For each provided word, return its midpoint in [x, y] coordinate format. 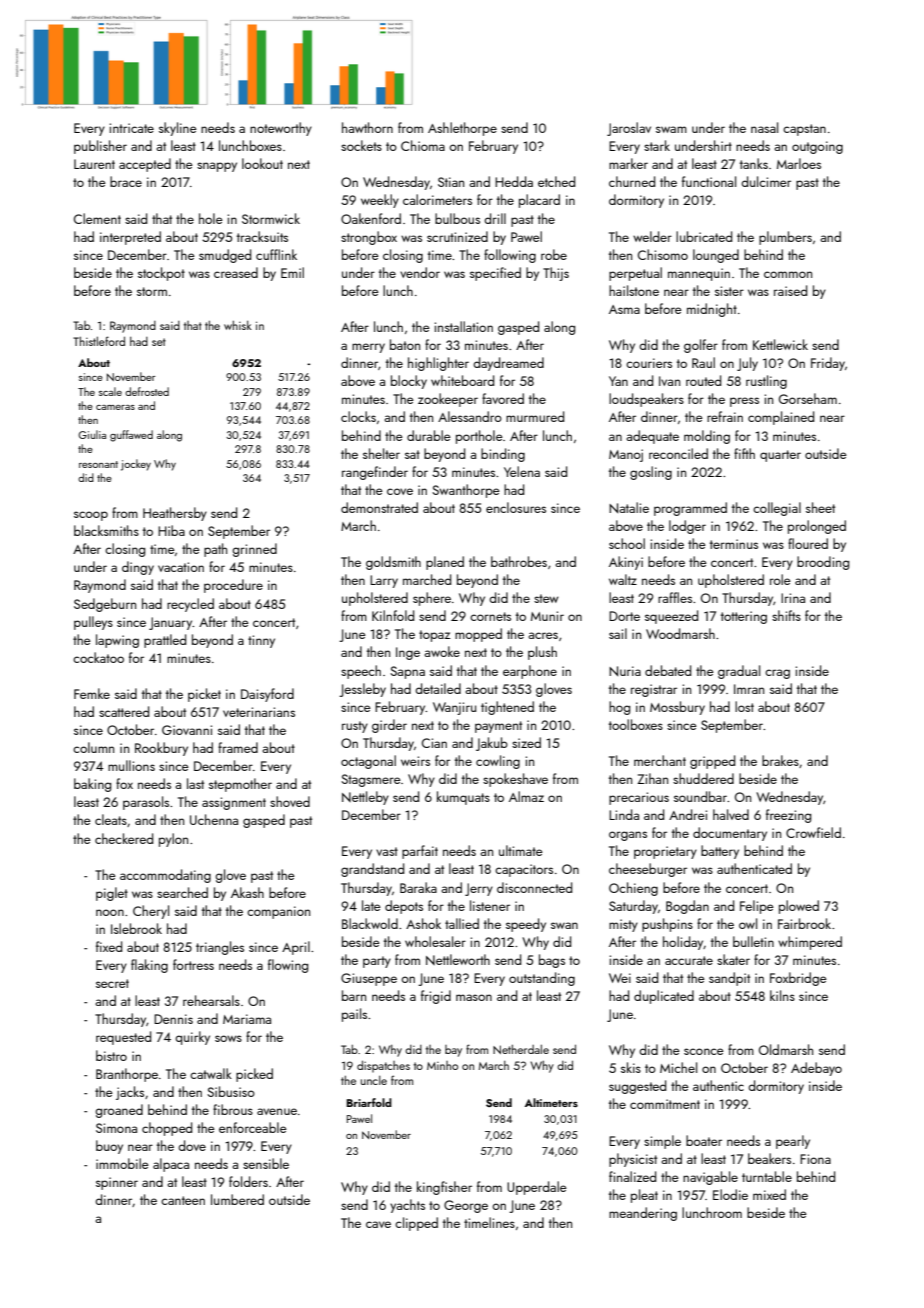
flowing [288, 966]
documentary [730, 834]
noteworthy [281, 129]
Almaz [526, 796]
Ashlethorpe [462, 129]
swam [671, 129]
